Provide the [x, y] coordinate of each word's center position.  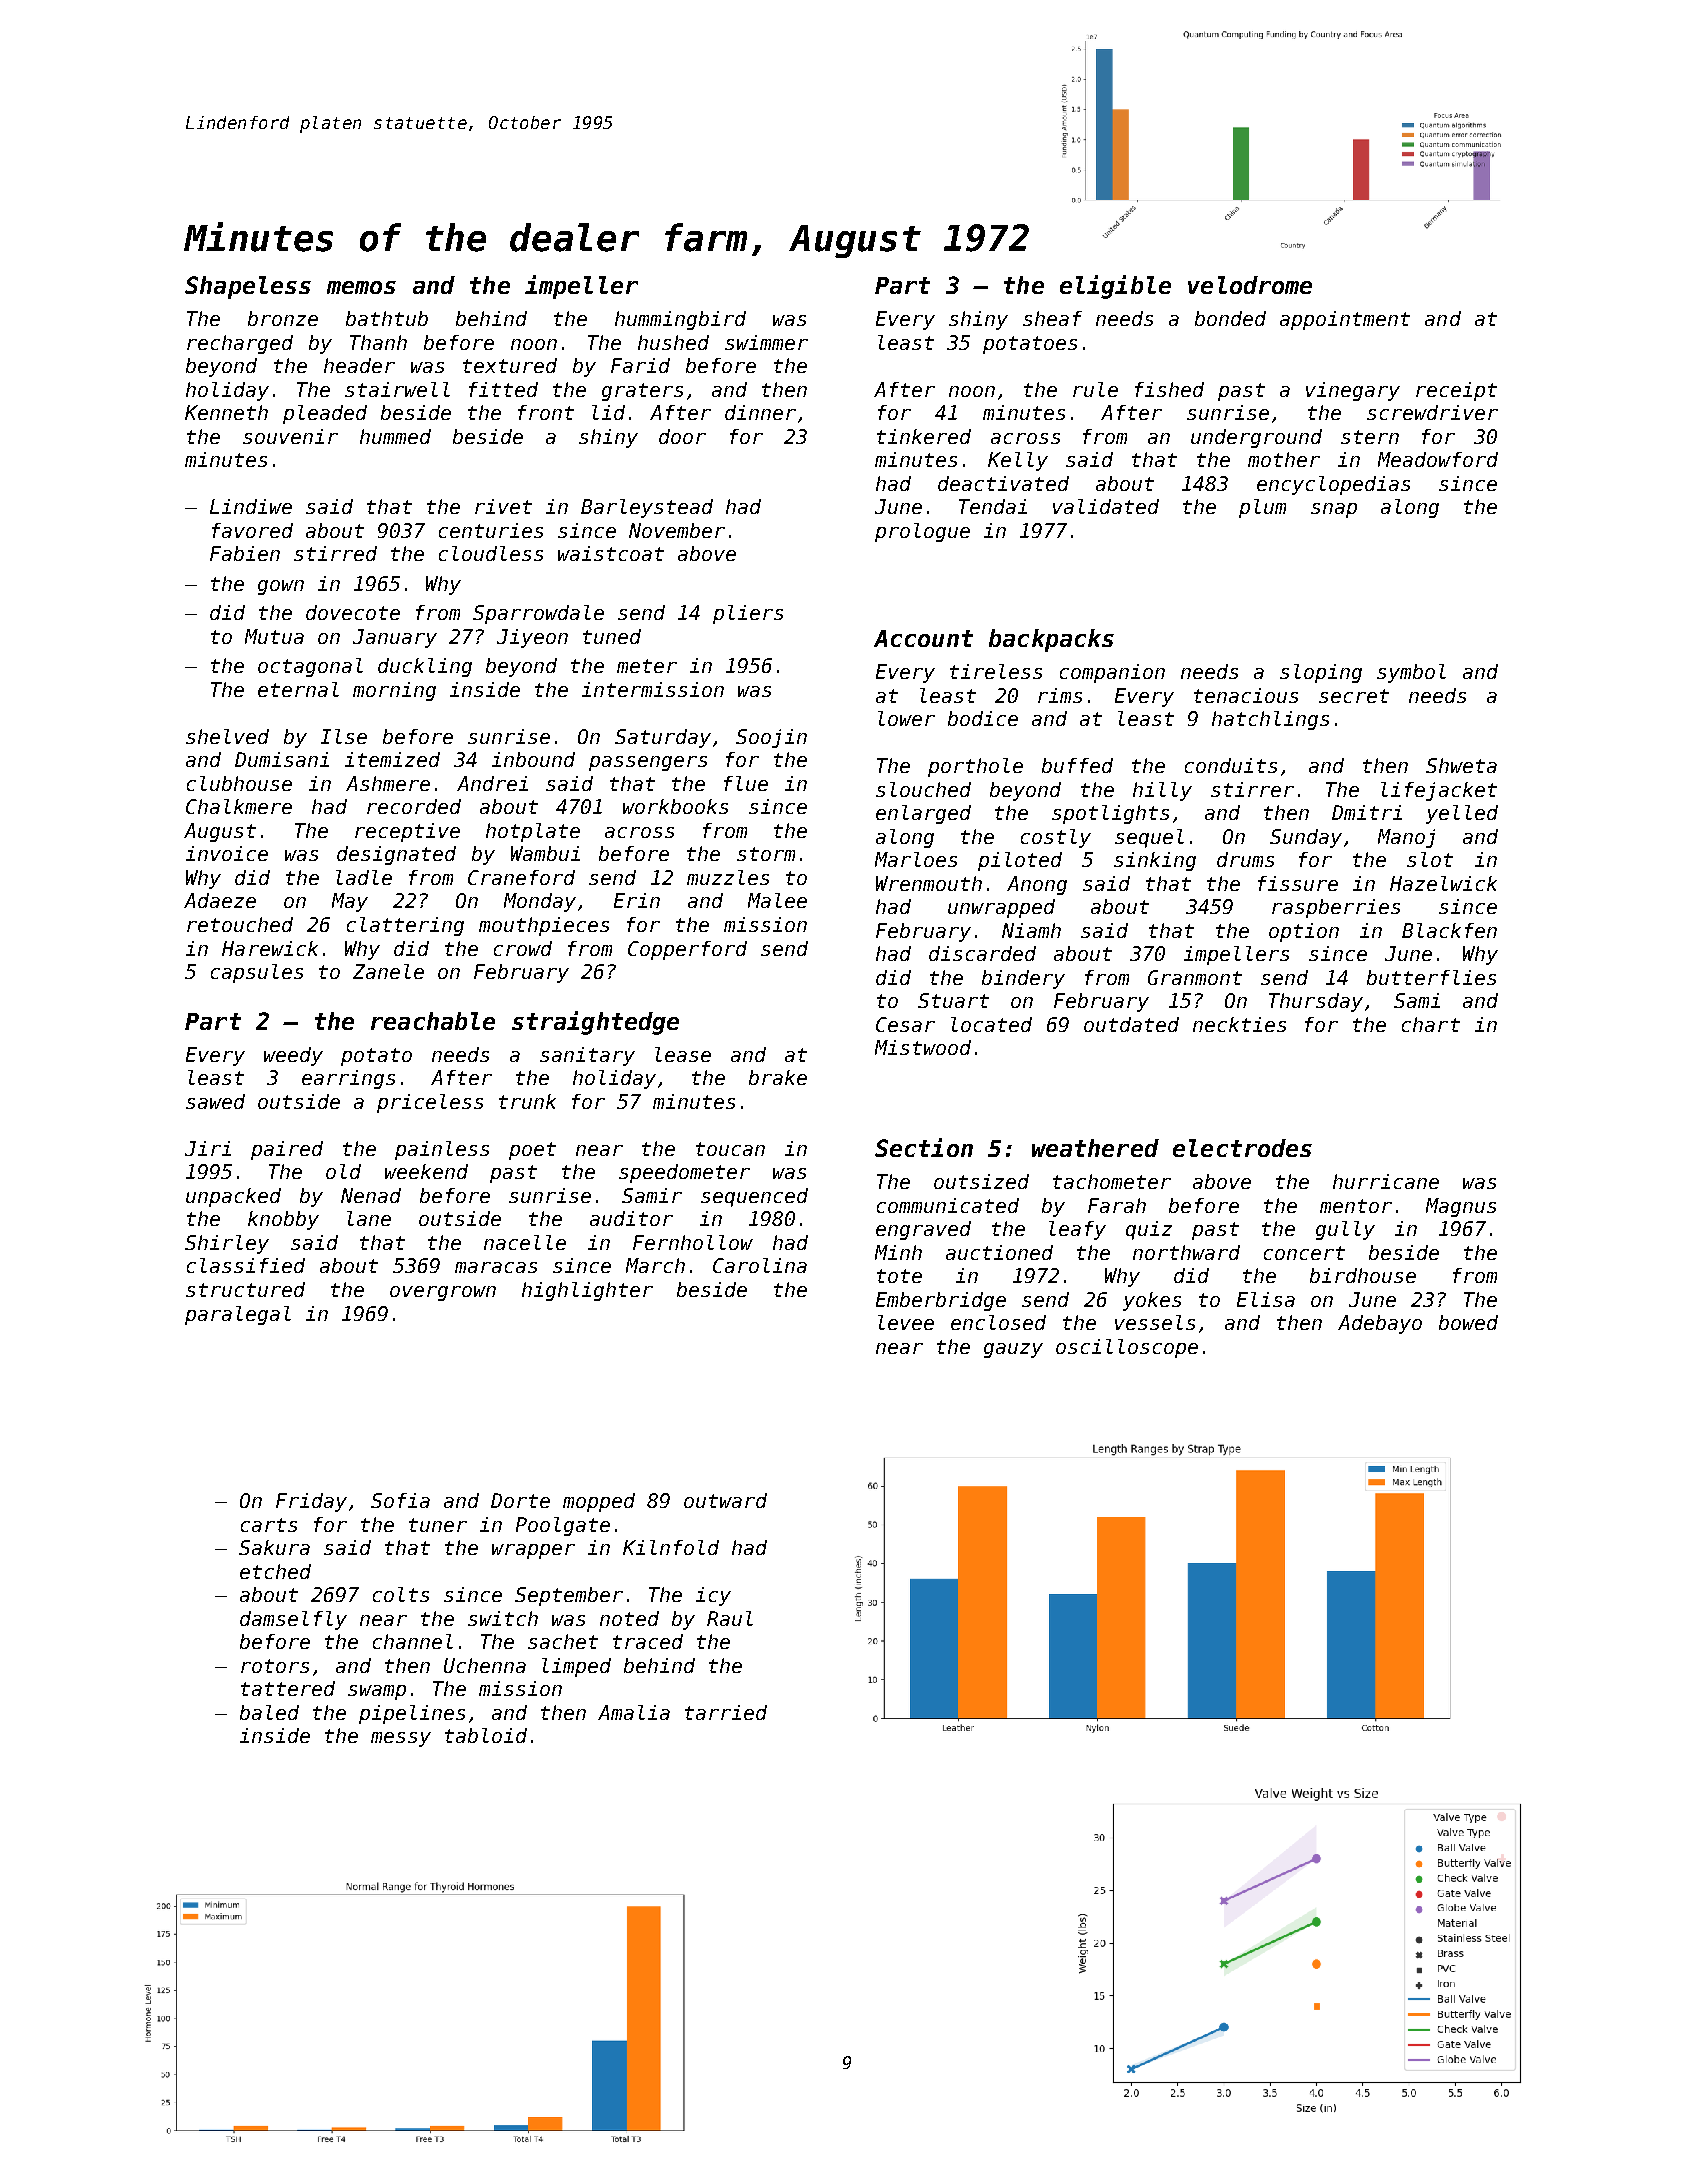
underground [1256, 438]
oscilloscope [1127, 1348]
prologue [922, 532]
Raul [730, 1618]
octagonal [310, 667]
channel [413, 1641]
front [546, 412]
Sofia [400, 1500]
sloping [1321, 673]
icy [713, 1596]
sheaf [1052, 318]
